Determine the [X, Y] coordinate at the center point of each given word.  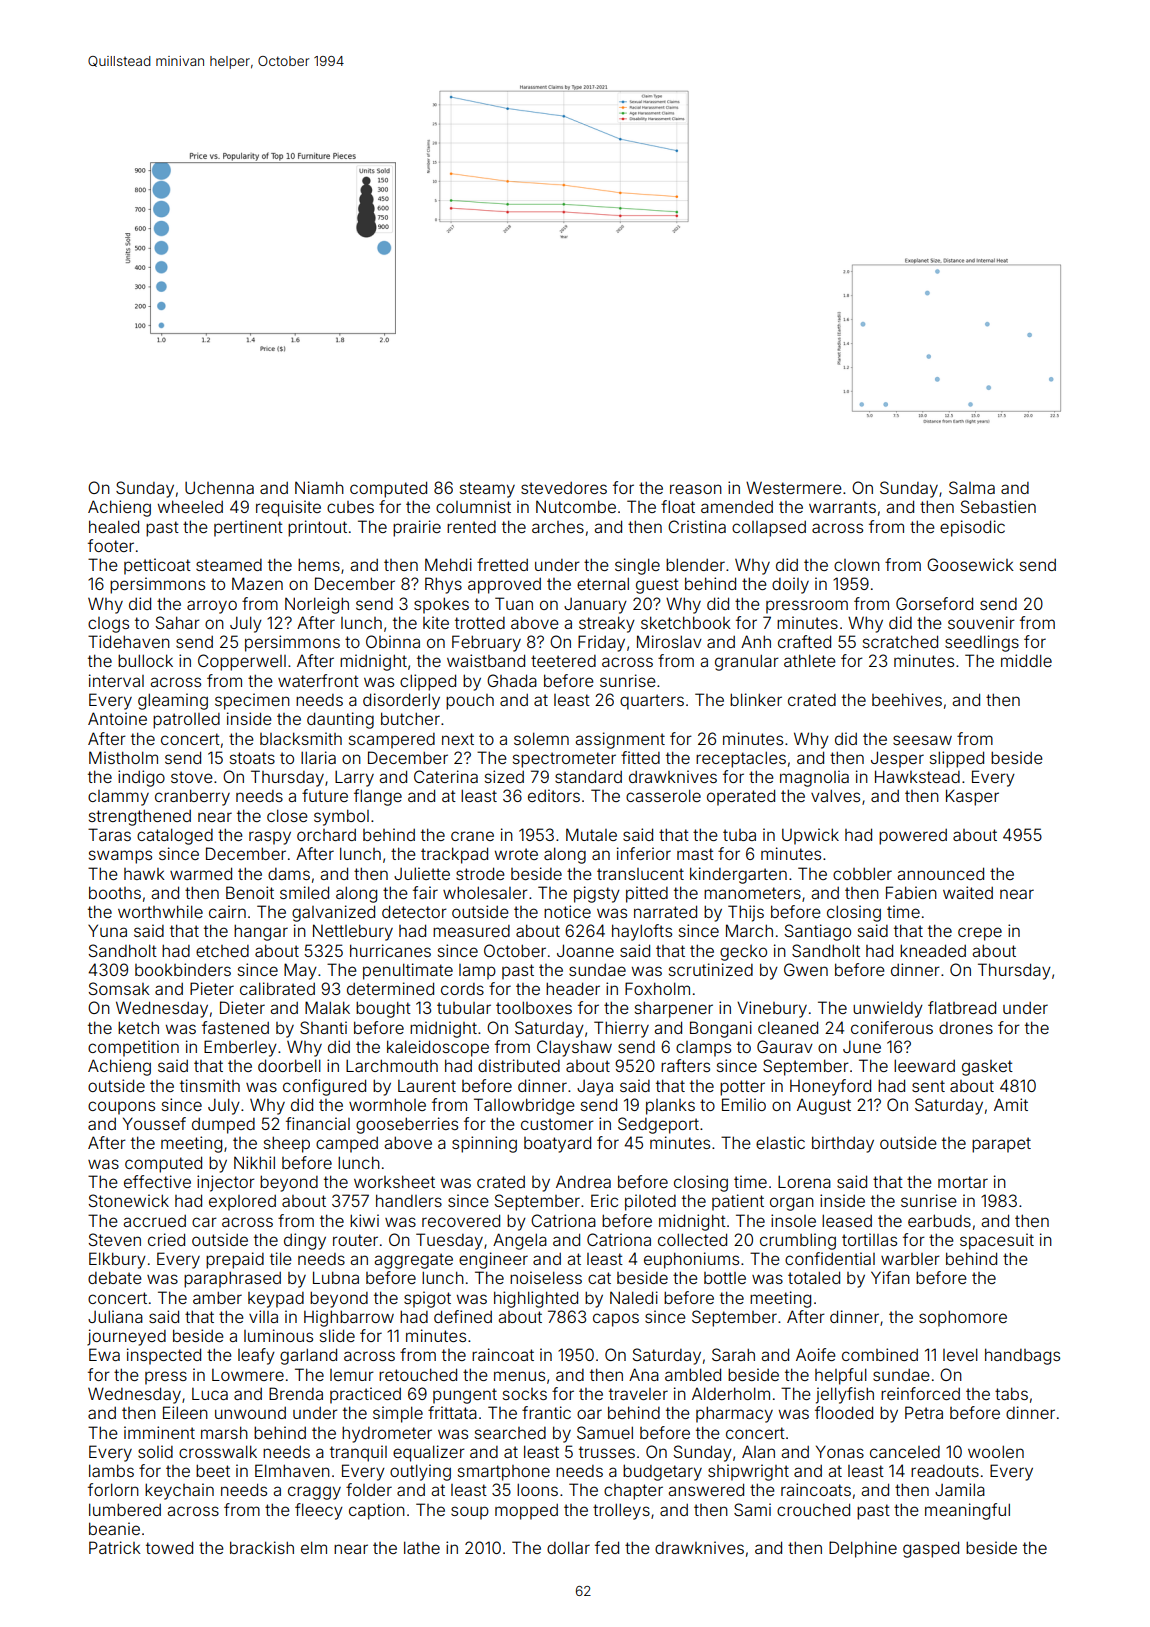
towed [169, 1547]
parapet [1001, 1145]
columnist [473, 506]
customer [557, 1124]
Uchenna [219, 487]
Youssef [154, 1123]
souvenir [981, 622]
